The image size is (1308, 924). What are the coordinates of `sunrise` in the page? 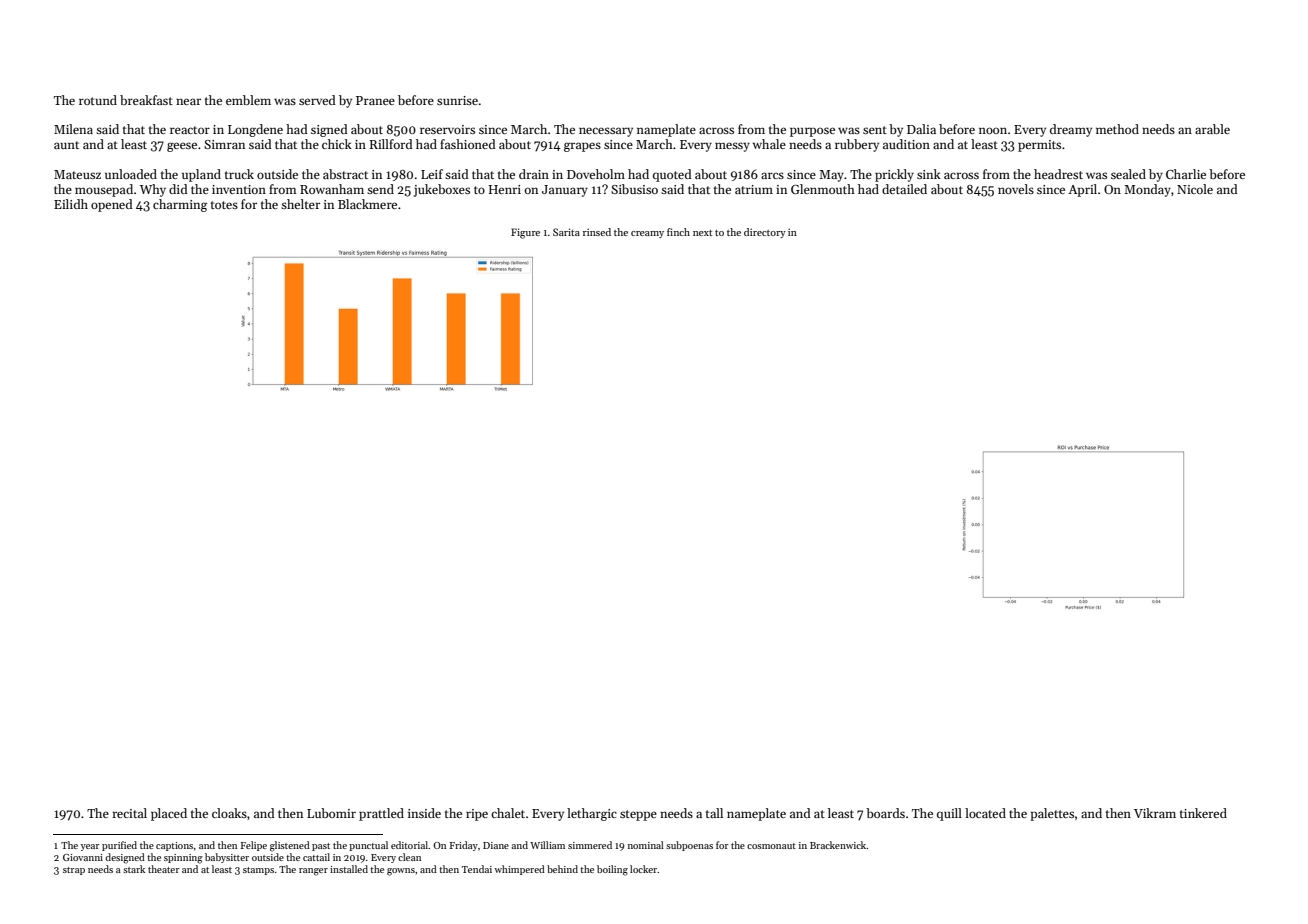 It's located at (457, 100).
